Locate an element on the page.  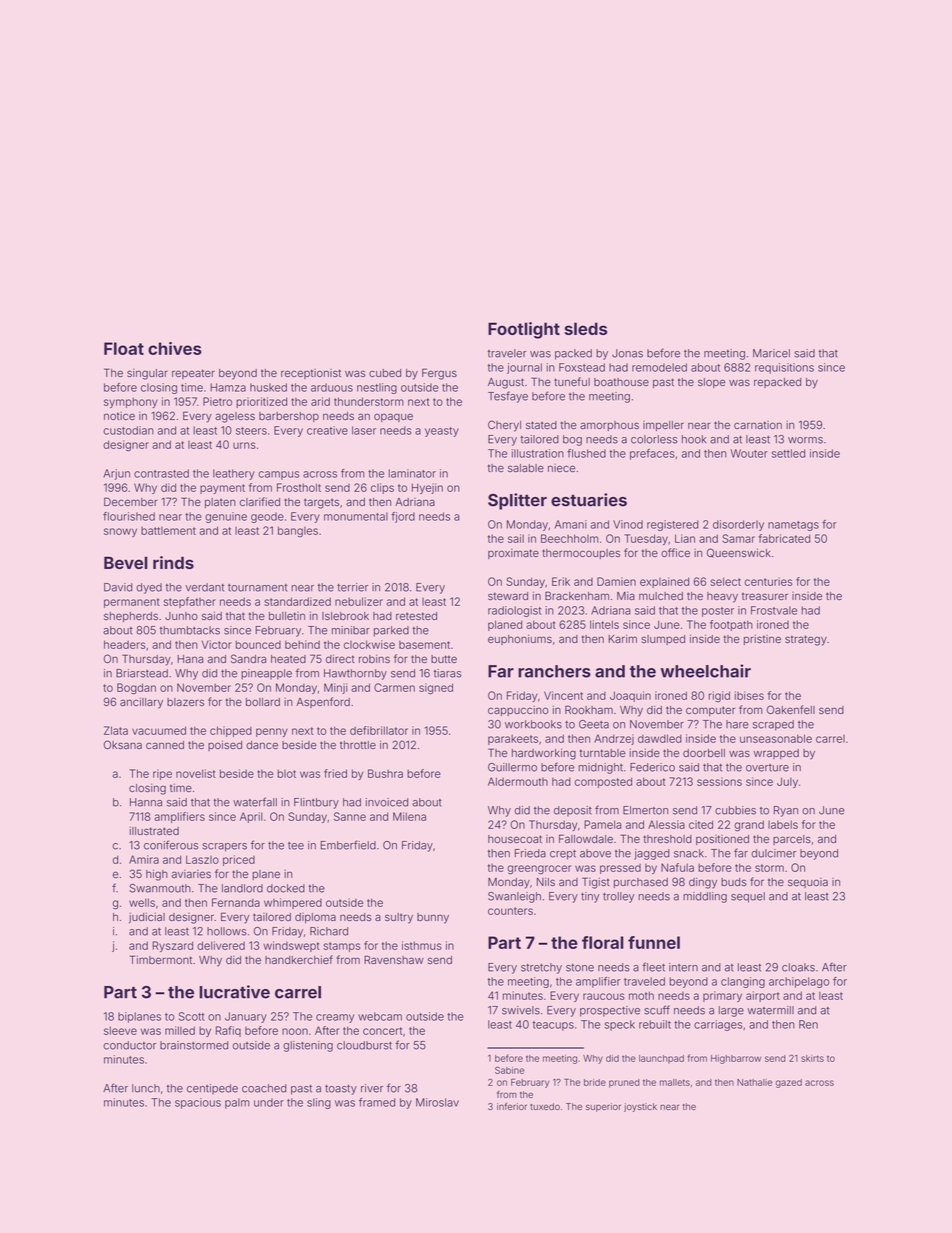
dawdled is located at coordinates (660, 738).
